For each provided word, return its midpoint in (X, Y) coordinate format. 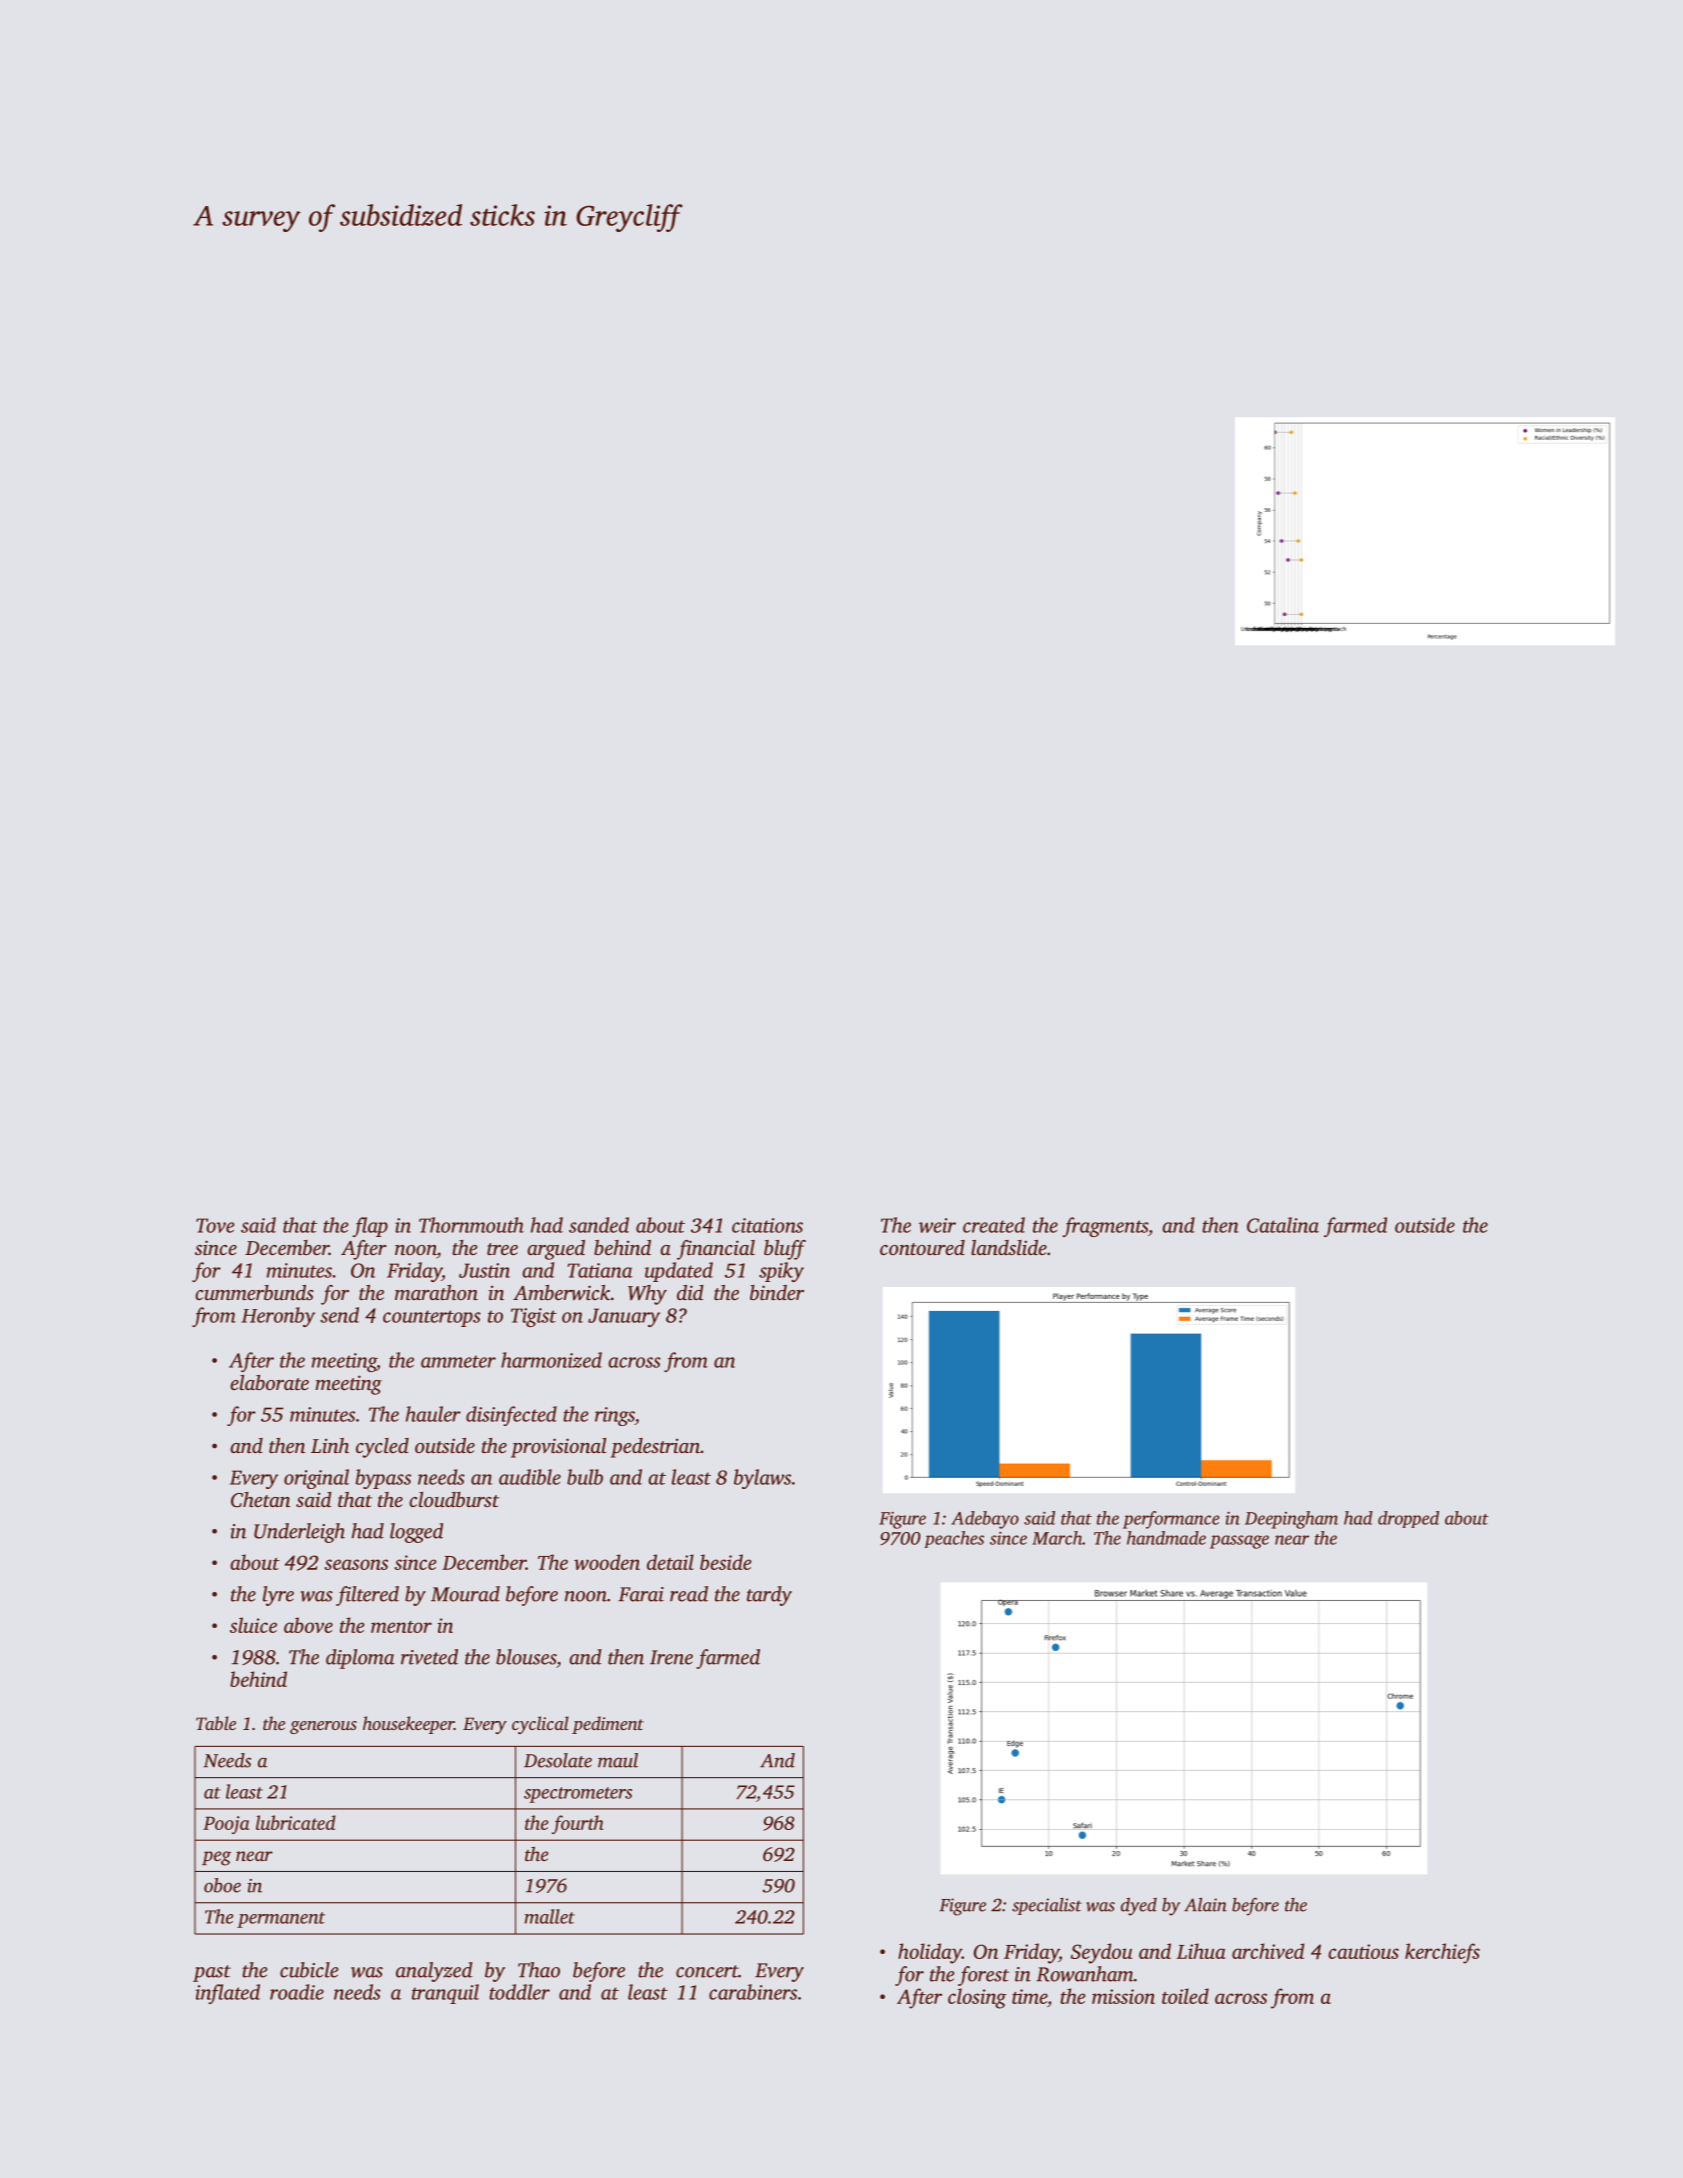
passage (1239, 1542)
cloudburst (454, 1499)
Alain (1205, 1905)
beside (726, 1562)
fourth (577, 1824)
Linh (330, 1445)
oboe (222, 1885)
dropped (1408, 1519)
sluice (253, 1625)
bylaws (762, 1479)
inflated (227, 1994)
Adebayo (985, 1520)
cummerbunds (254, 1292)
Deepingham (1291, 1520)
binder (777, 1292)
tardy (769, 1596)
